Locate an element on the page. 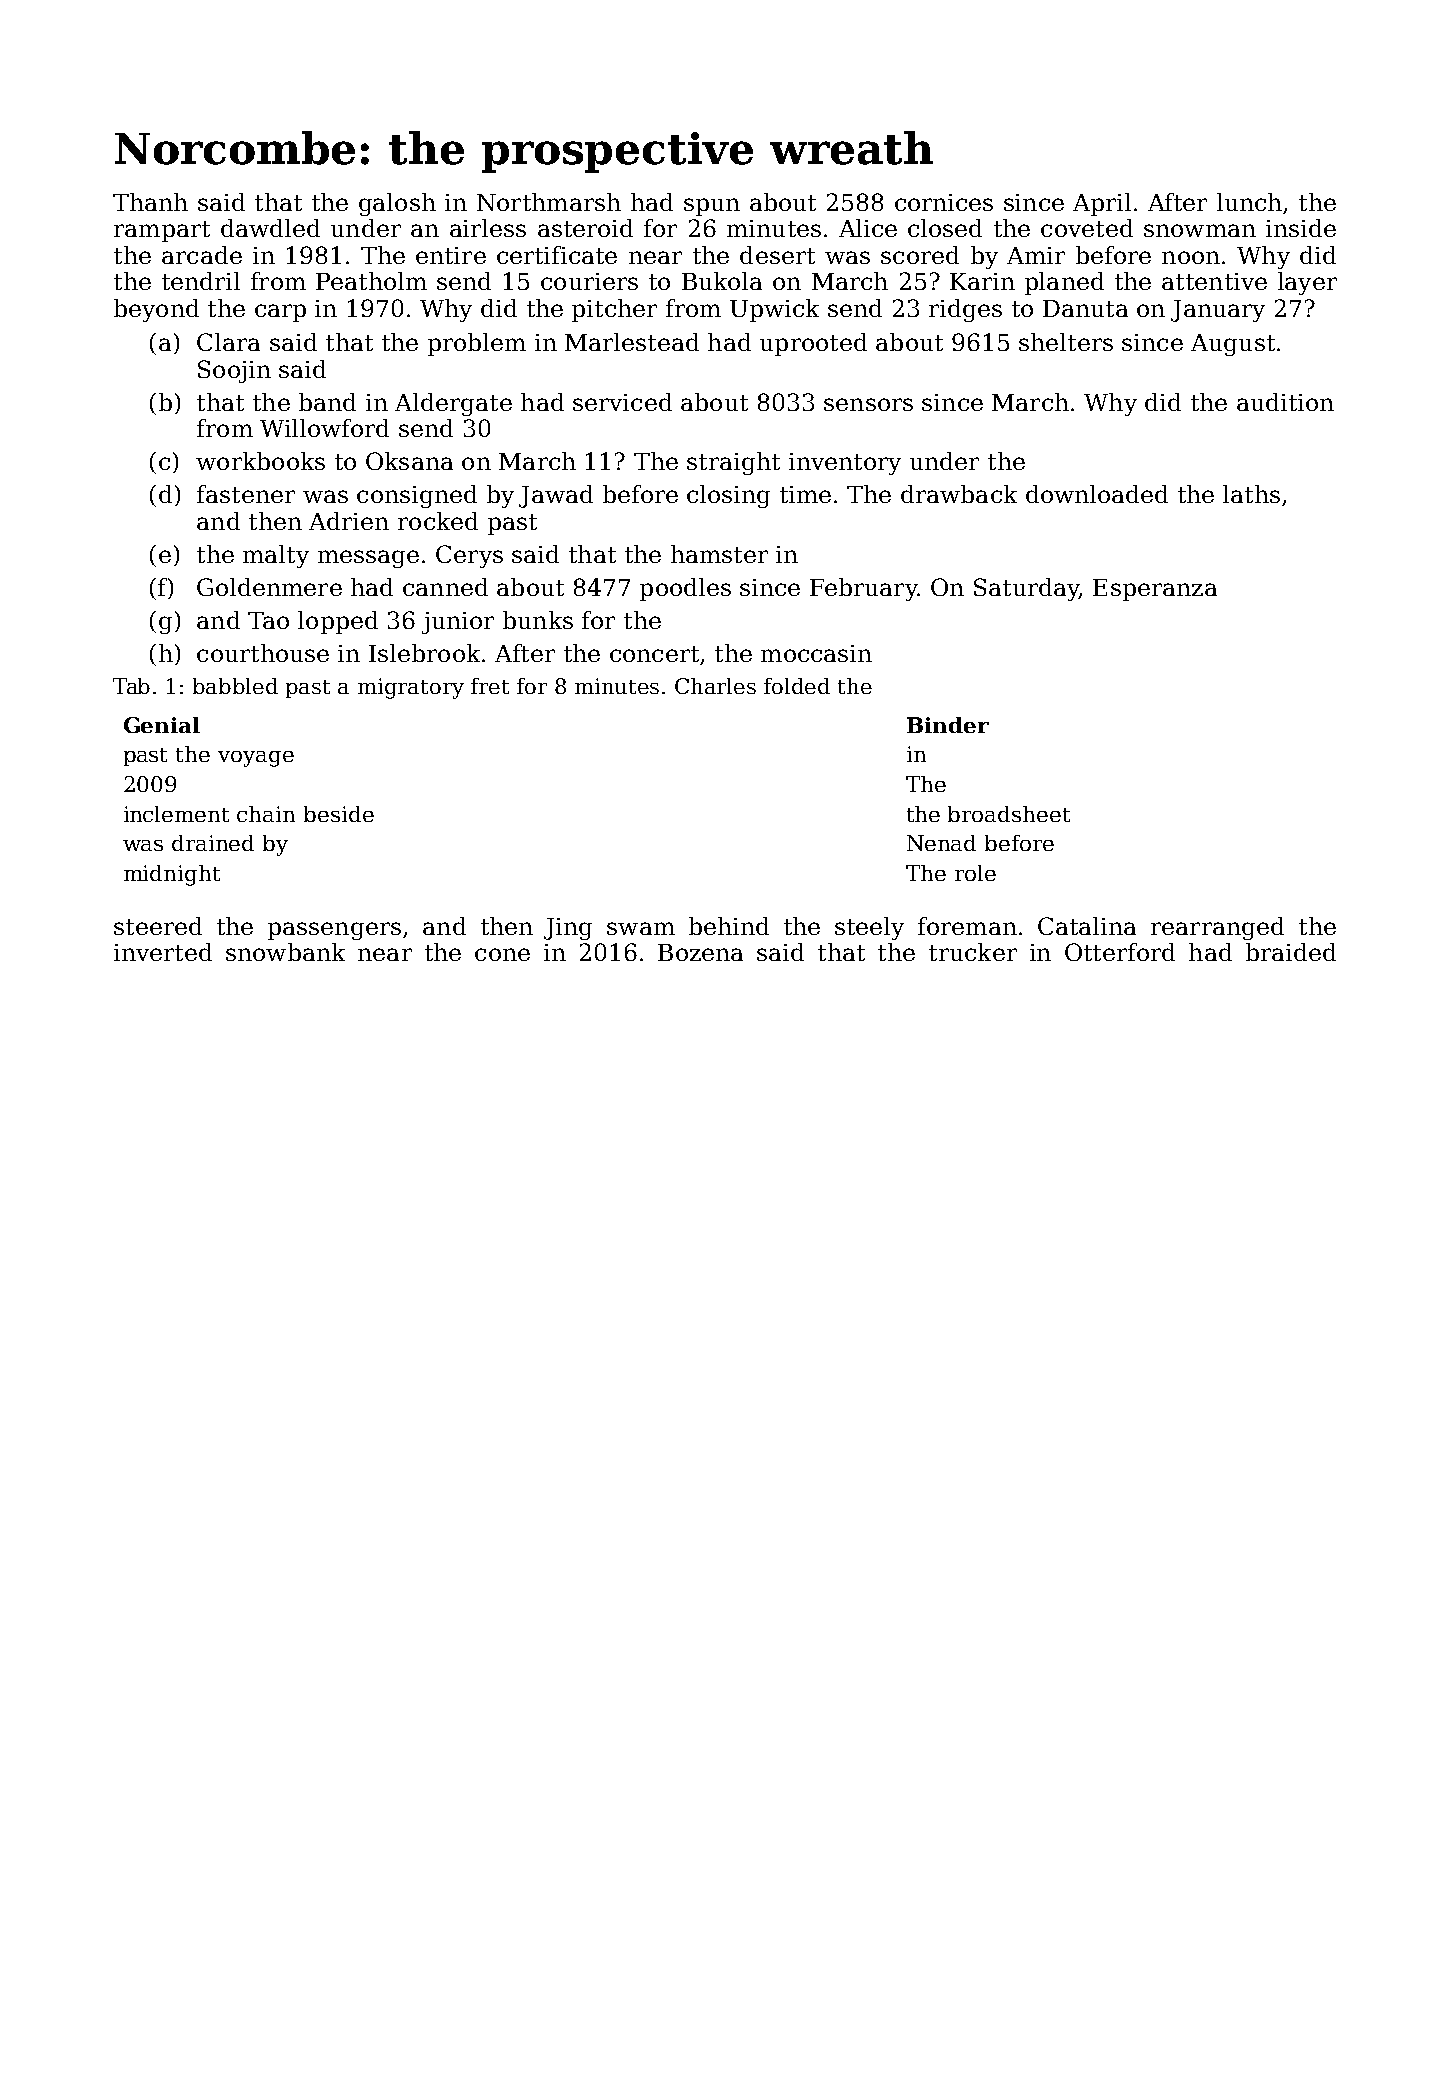 The image size is (1450, 2100). entire is located at coordinates (451, 255).
